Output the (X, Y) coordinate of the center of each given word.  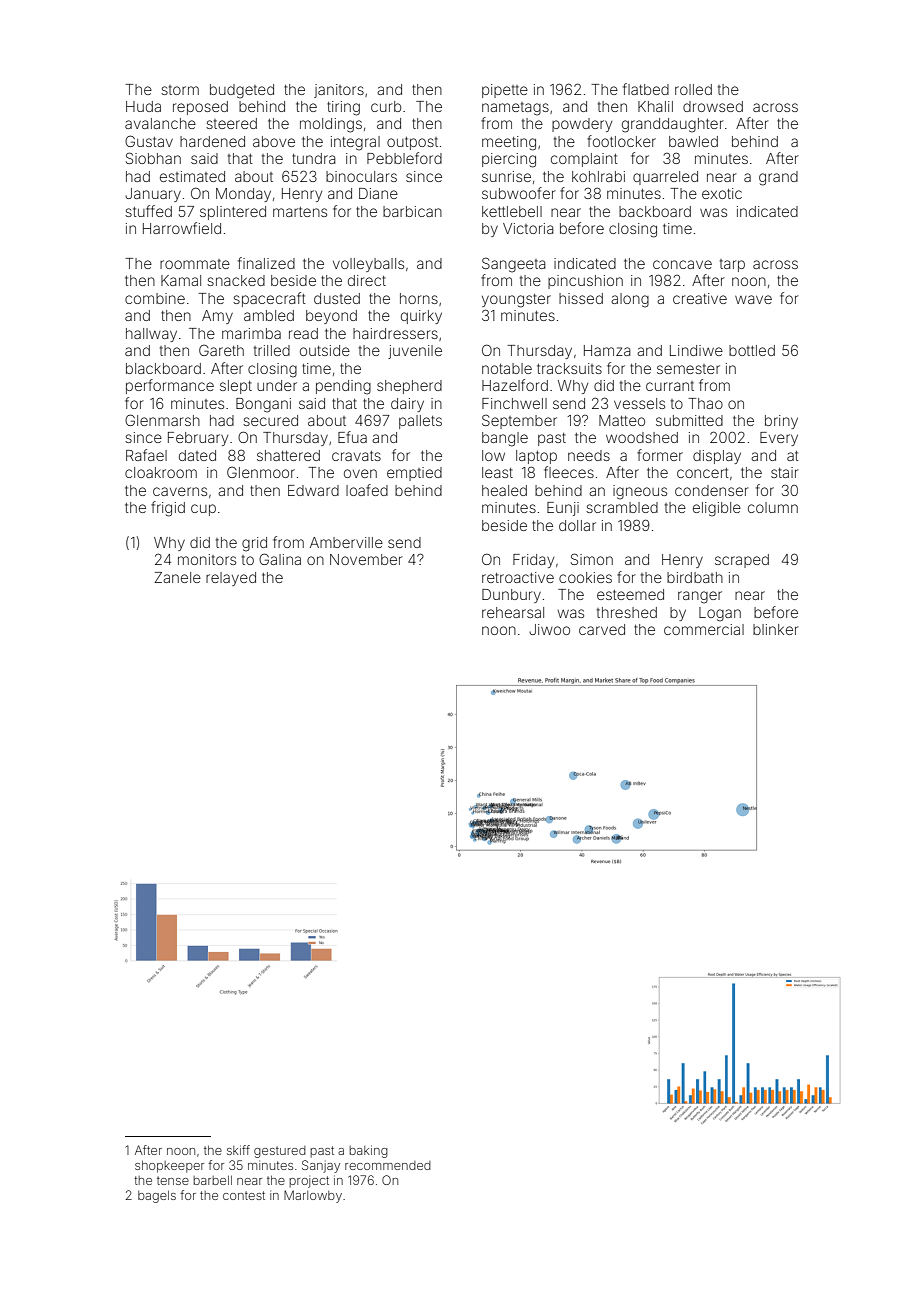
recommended (388, 1165)
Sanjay (321, 1166)
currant (670, 386)
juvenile (415, 352)
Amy (217, 317)
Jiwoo (549, 629)
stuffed (148, 211)
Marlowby (313, 1196)
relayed (231, 579)
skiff (238, 1150)
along (630, 300)
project (309, 1182)
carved (602, 629)
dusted (337, 298)
